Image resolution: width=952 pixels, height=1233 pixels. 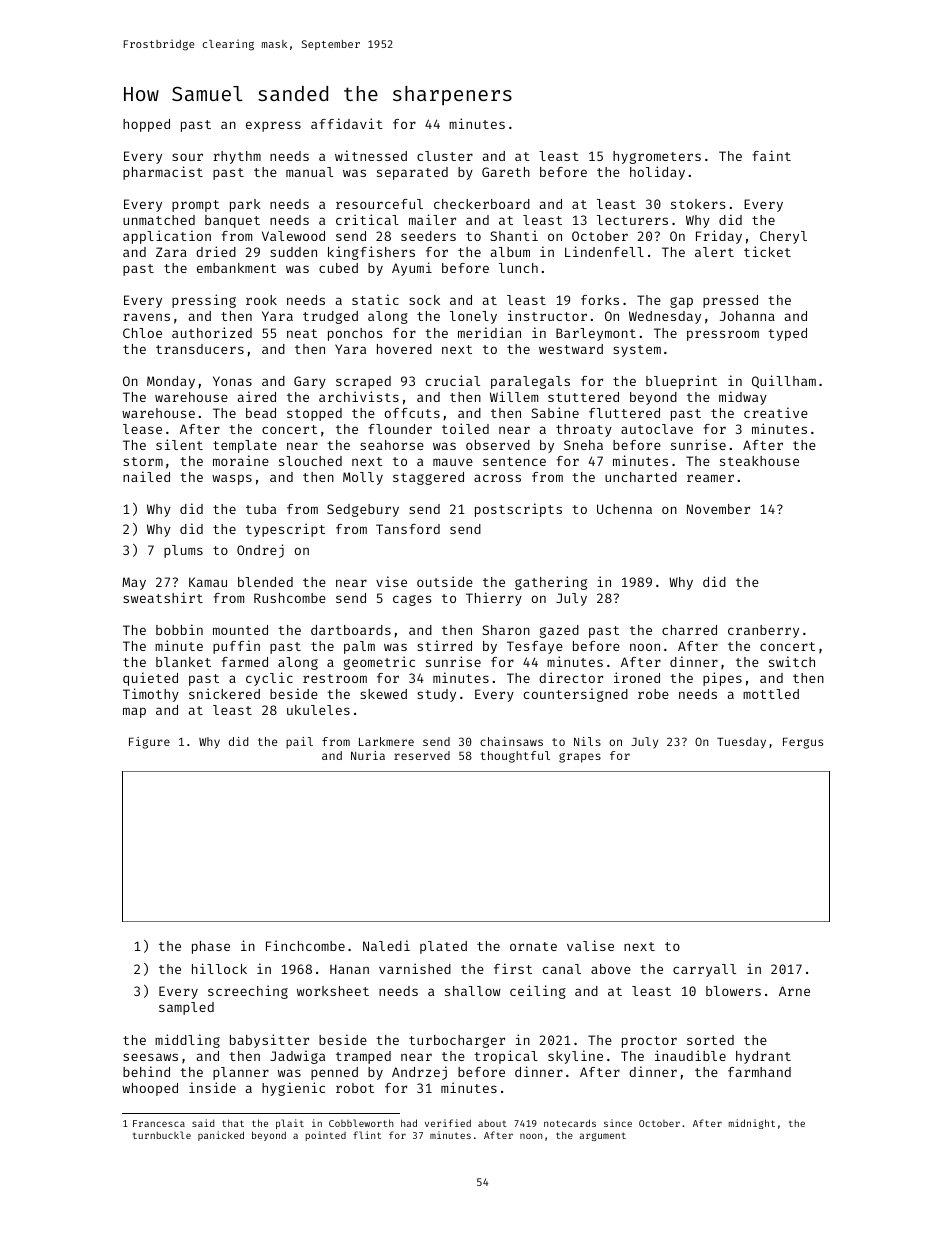 What do you see at coordinates (444, 645) in the screenshot?
I see `stirred` at bounding box center [444, 645].
